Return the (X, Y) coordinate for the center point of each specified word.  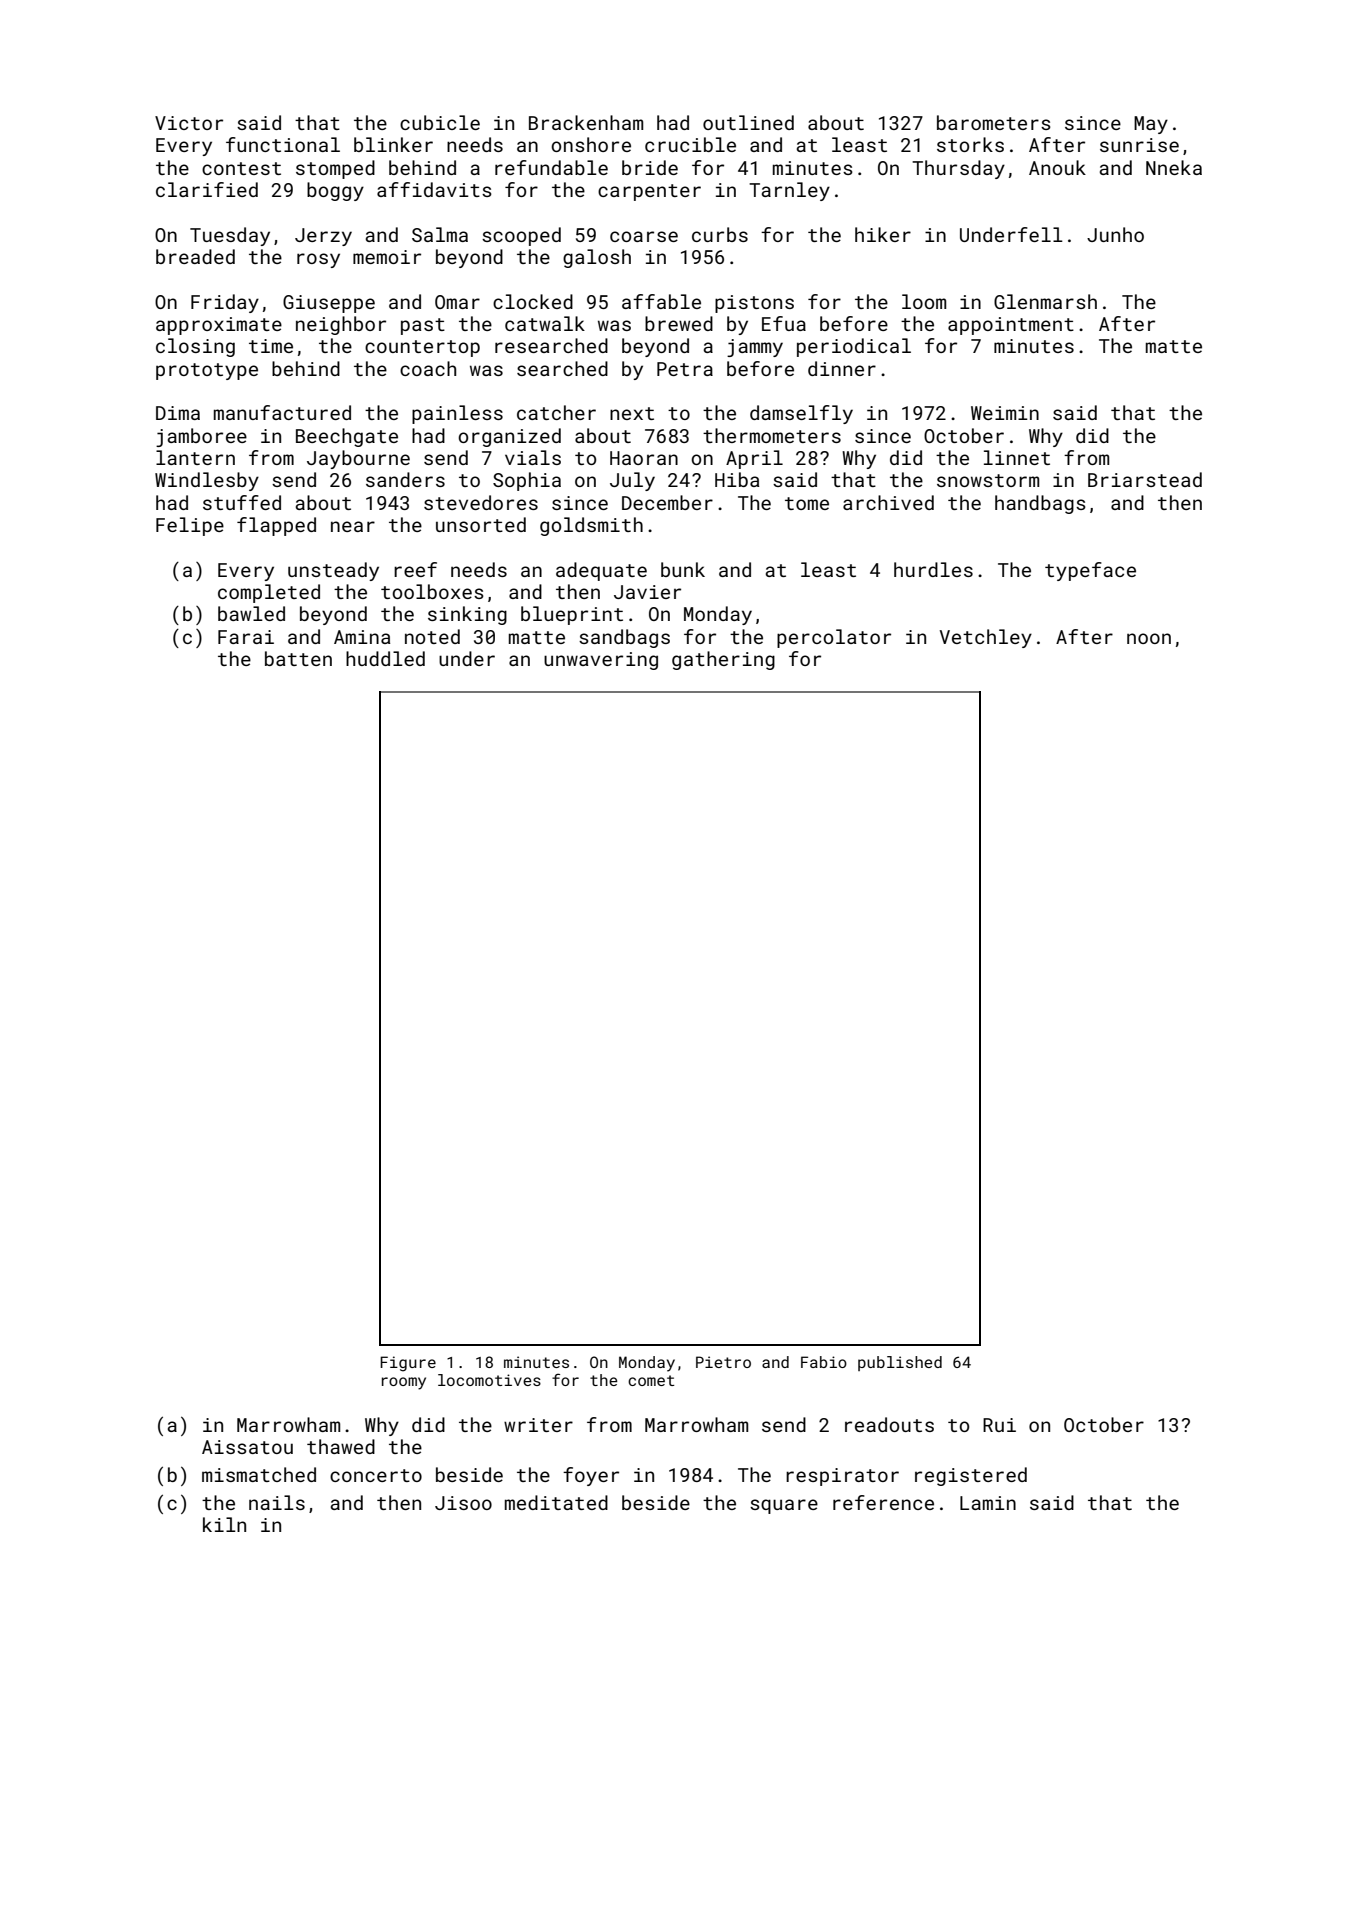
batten (298, 658)
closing (195, 347)
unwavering (601, 661)
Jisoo (463, 1503)
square (784, 1506)
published (900, 1363)
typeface (1090, 571)
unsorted (481, 524)
